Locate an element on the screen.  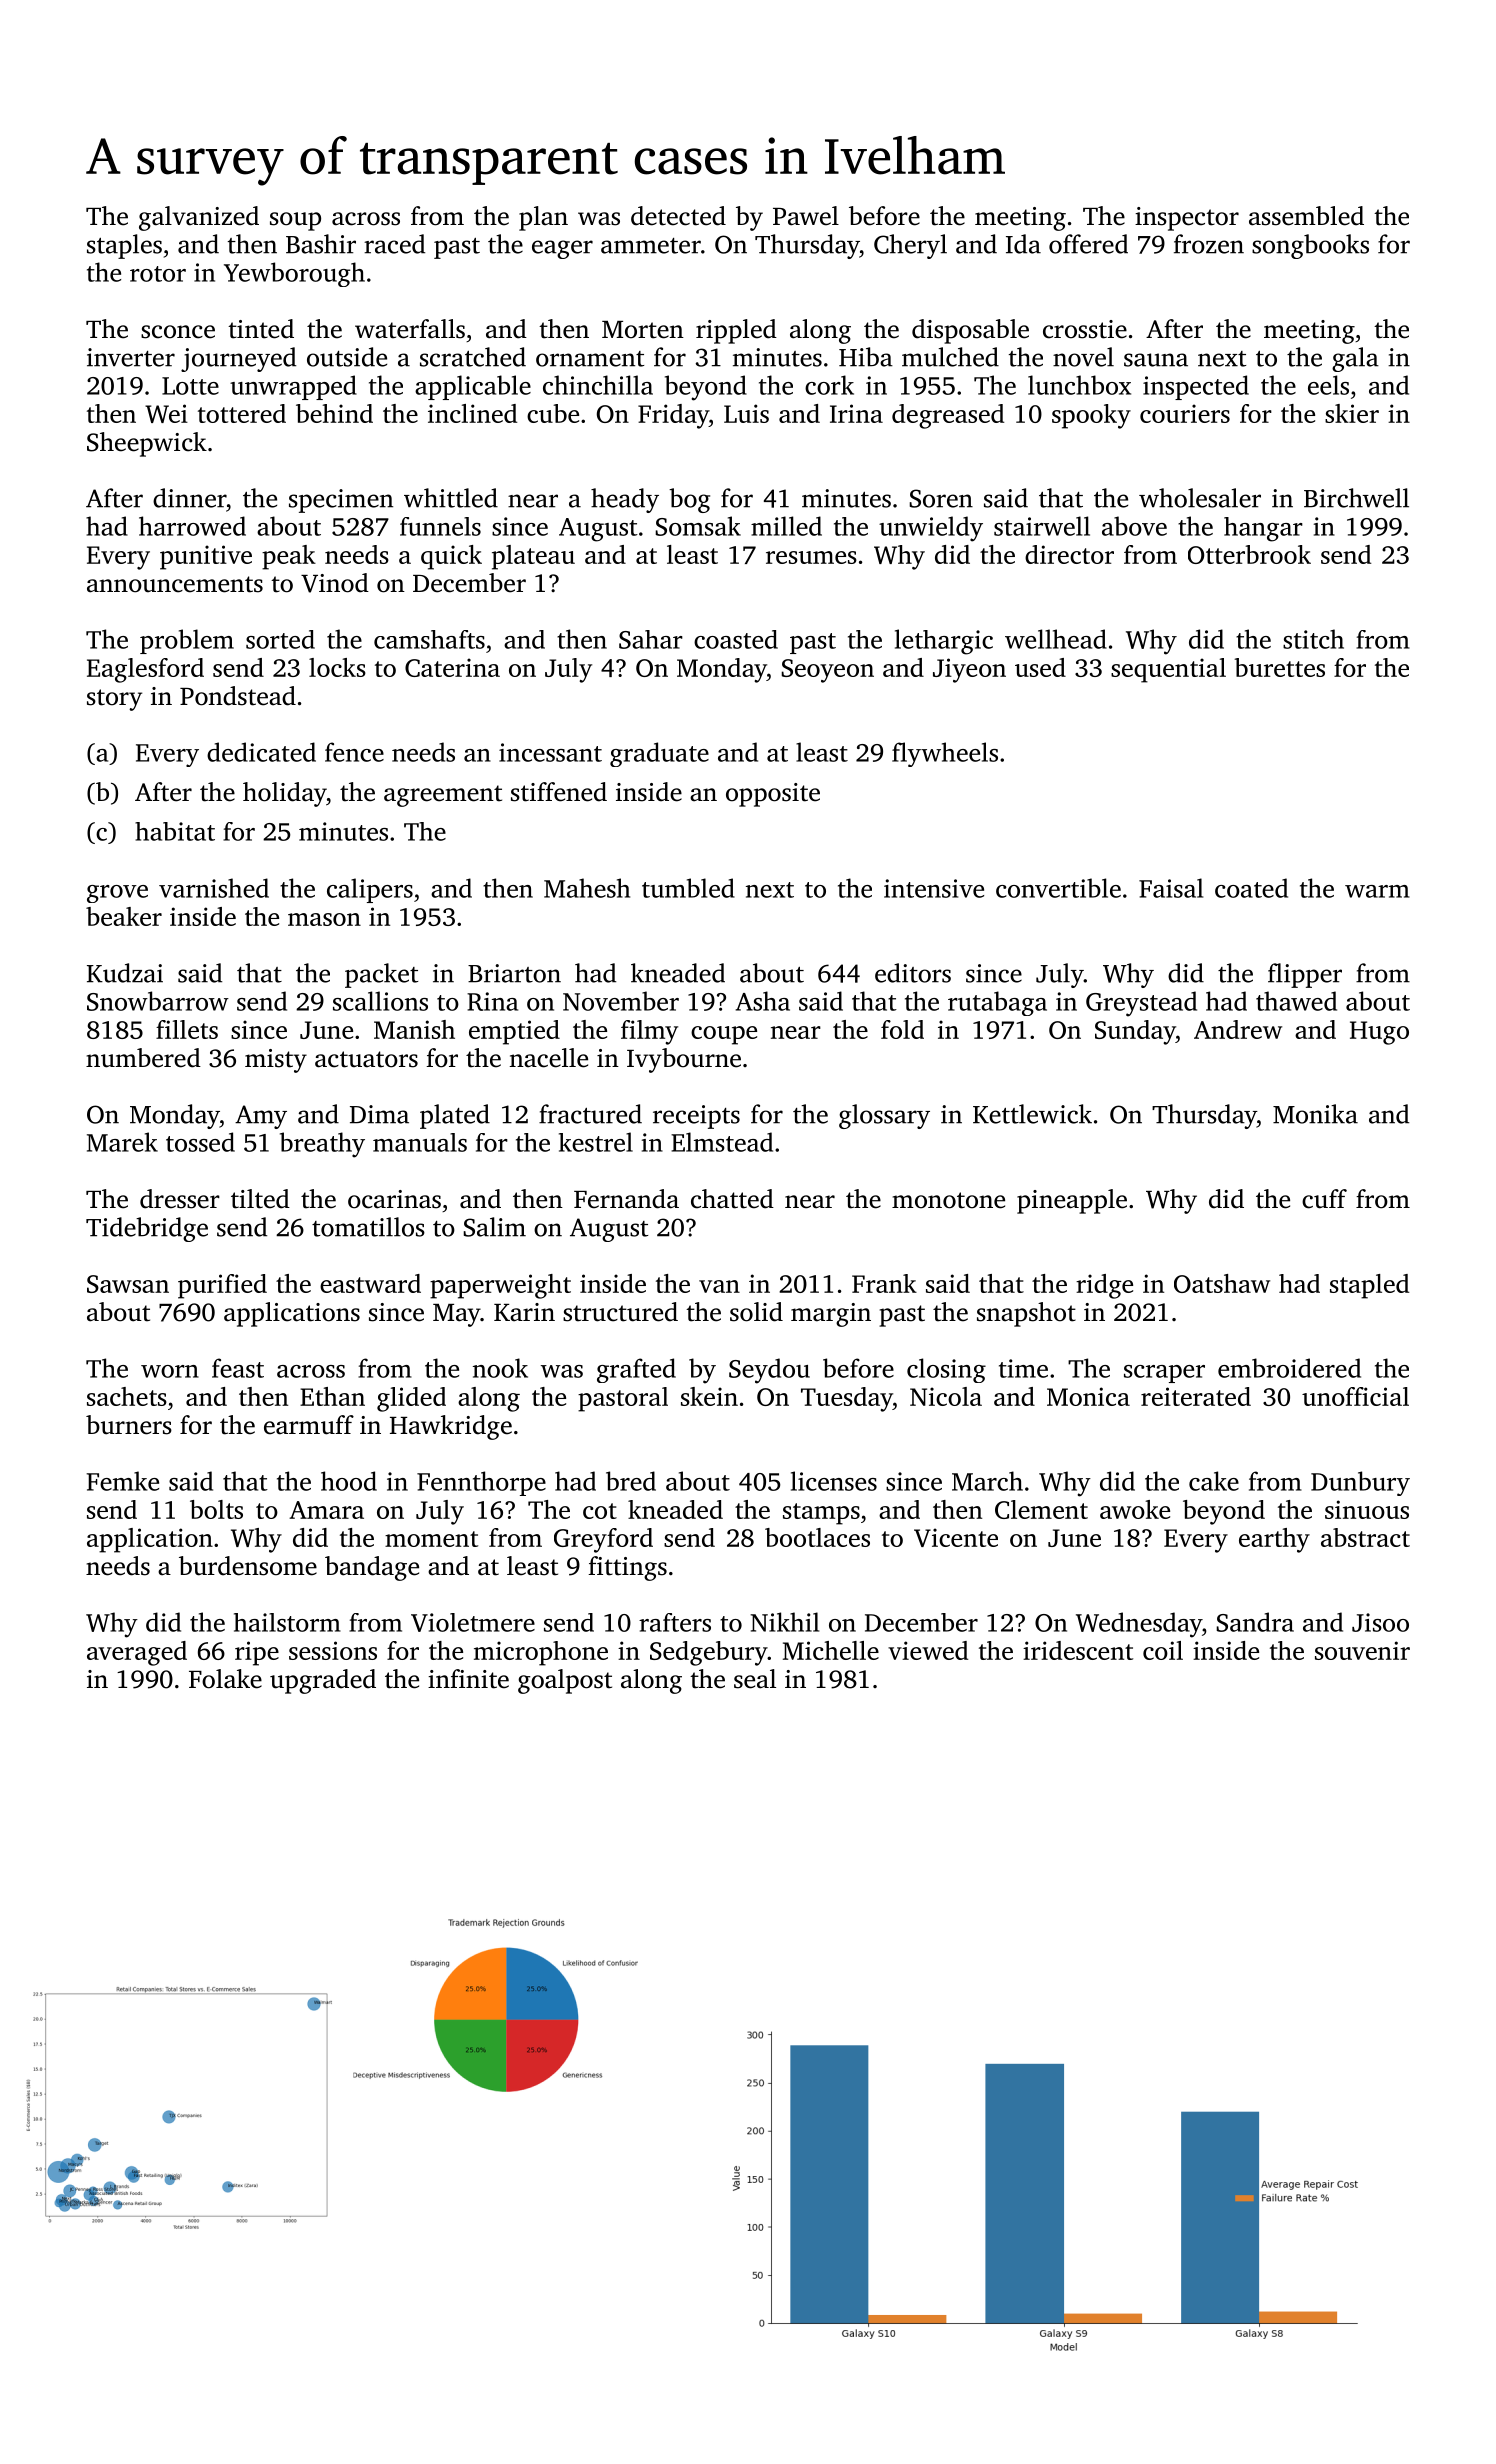
sinuous is located at coordinates (1367, 1509).
